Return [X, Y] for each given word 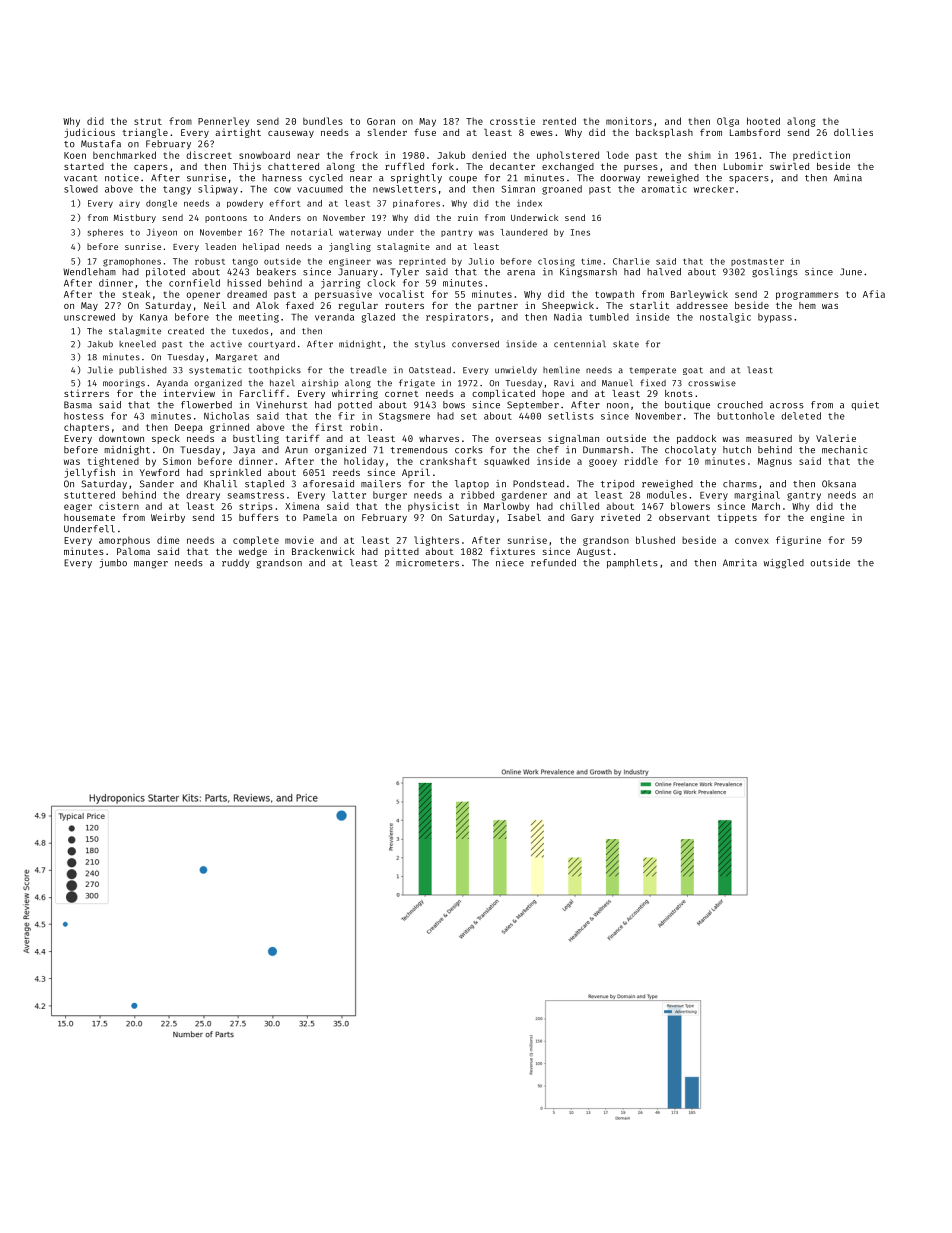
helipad [261, 247]
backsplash [664, 133]
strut [148, 121]
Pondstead [538, 484]
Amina [848, 178]
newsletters [404, 189]
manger [151, 565]
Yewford [159, 472]
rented [559, 121]
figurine [798, 541]
